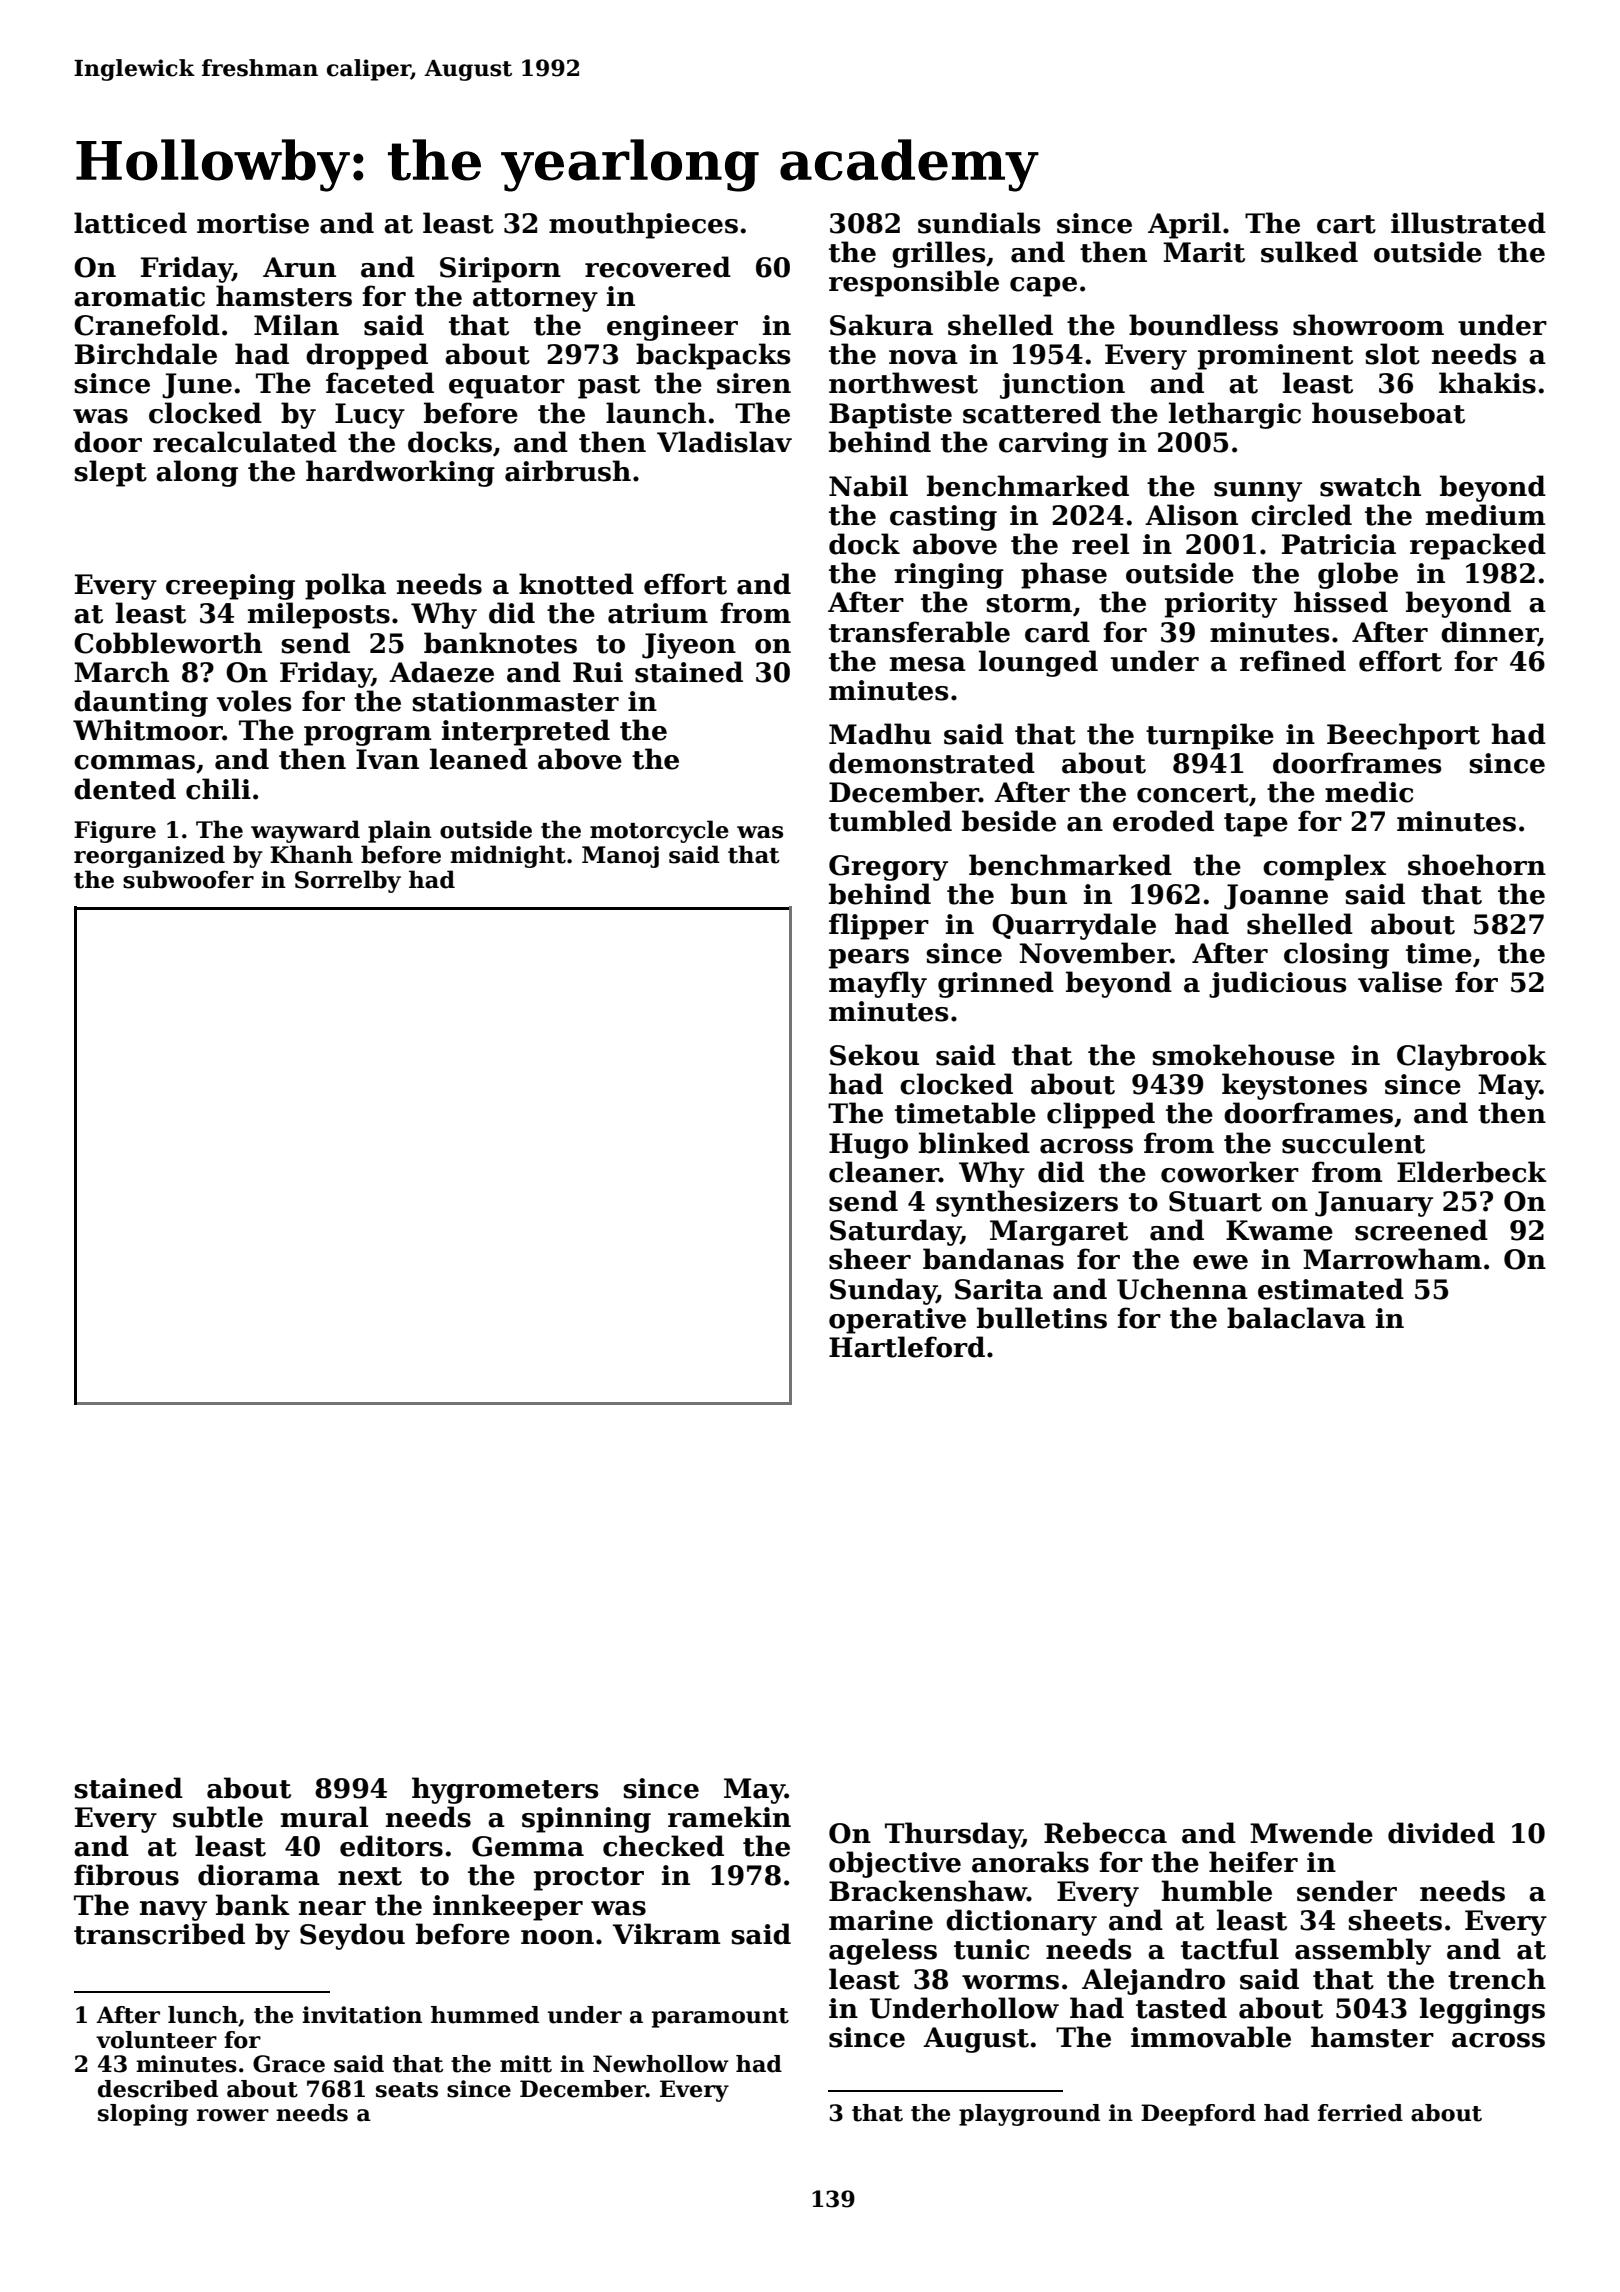  What do you see at coordinates (609, 387) in the page?
I see `past` at bounding box center [609, 387].
